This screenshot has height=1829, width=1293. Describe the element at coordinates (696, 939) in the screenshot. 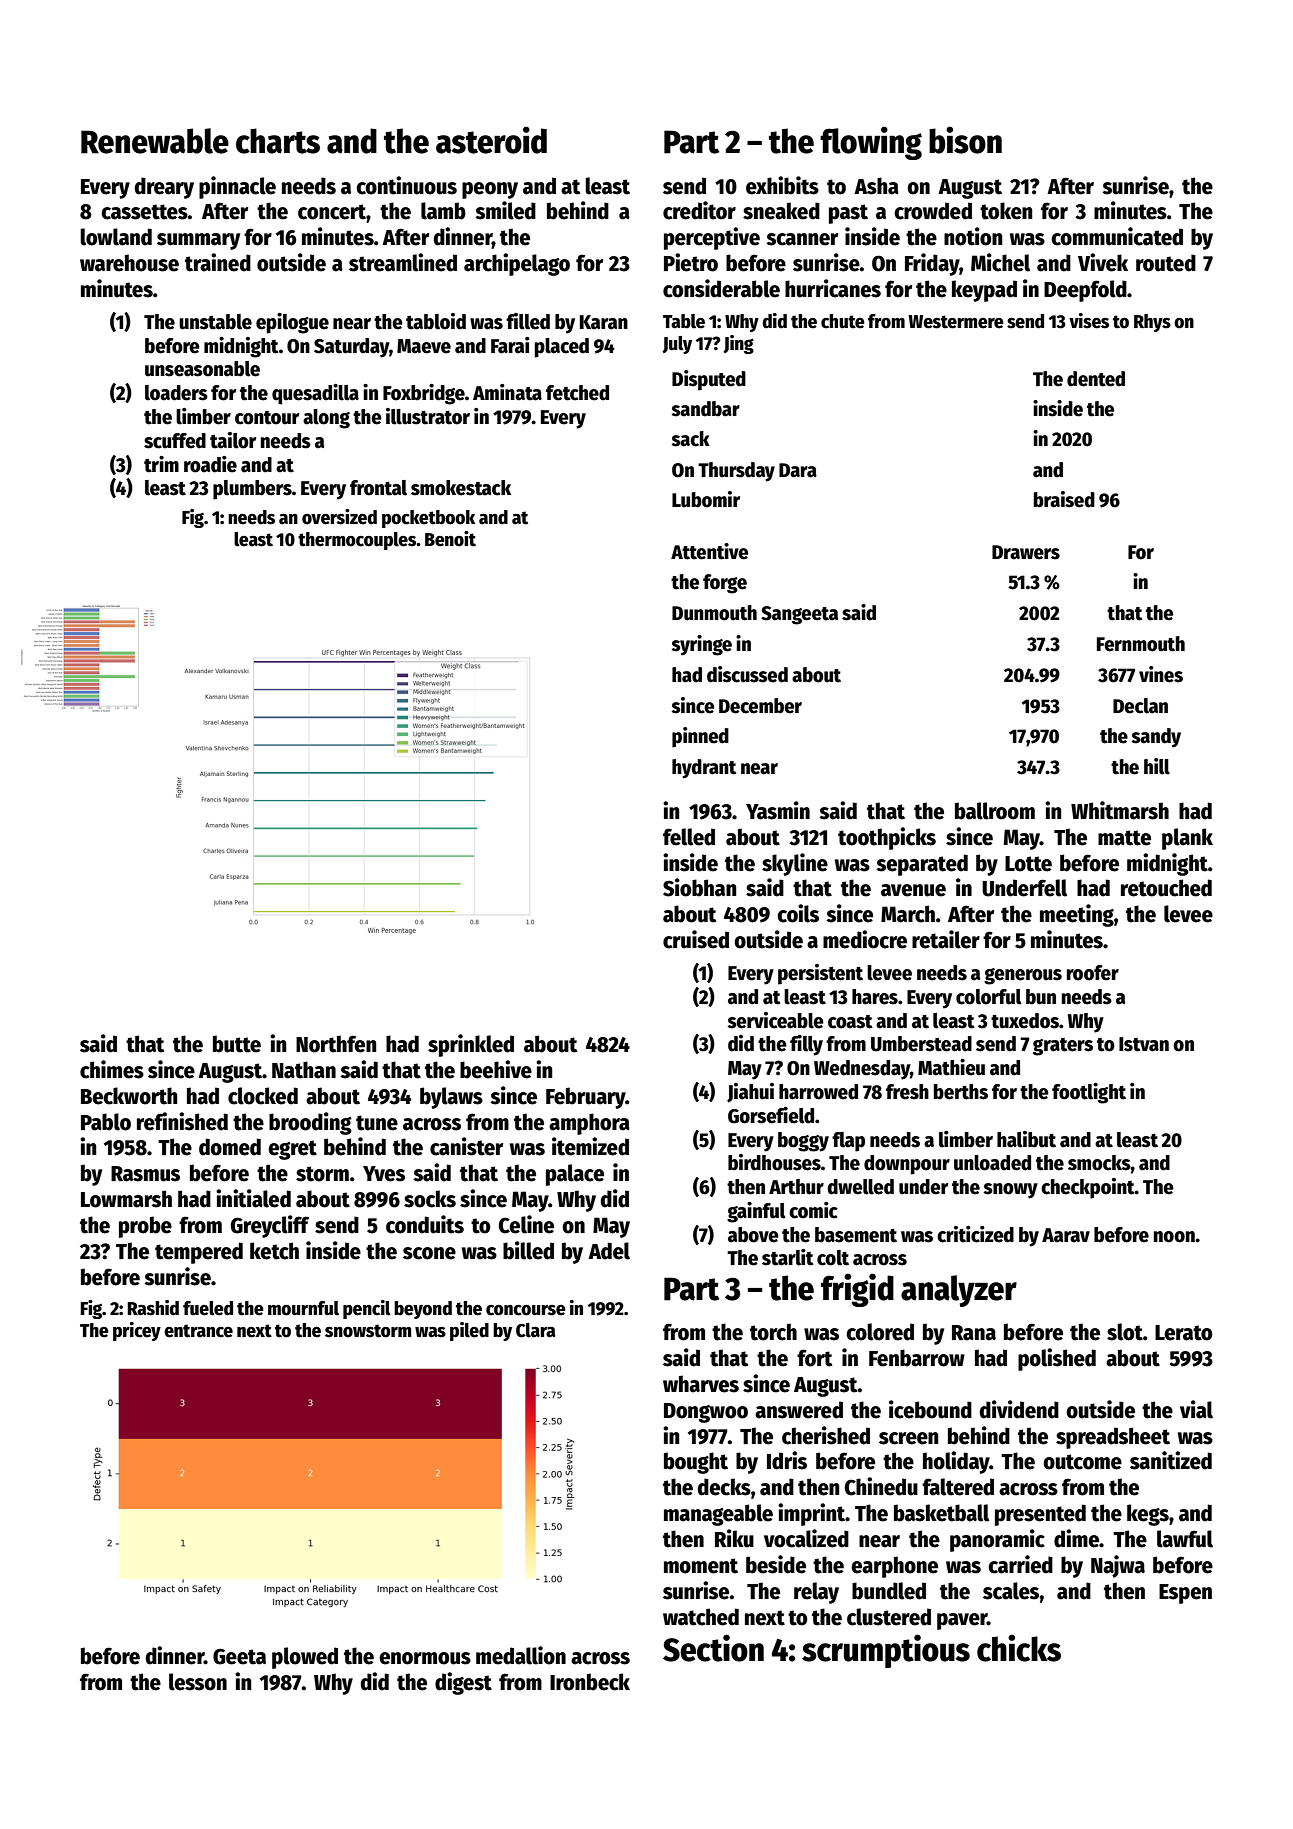

I see `cruised` at that location.
